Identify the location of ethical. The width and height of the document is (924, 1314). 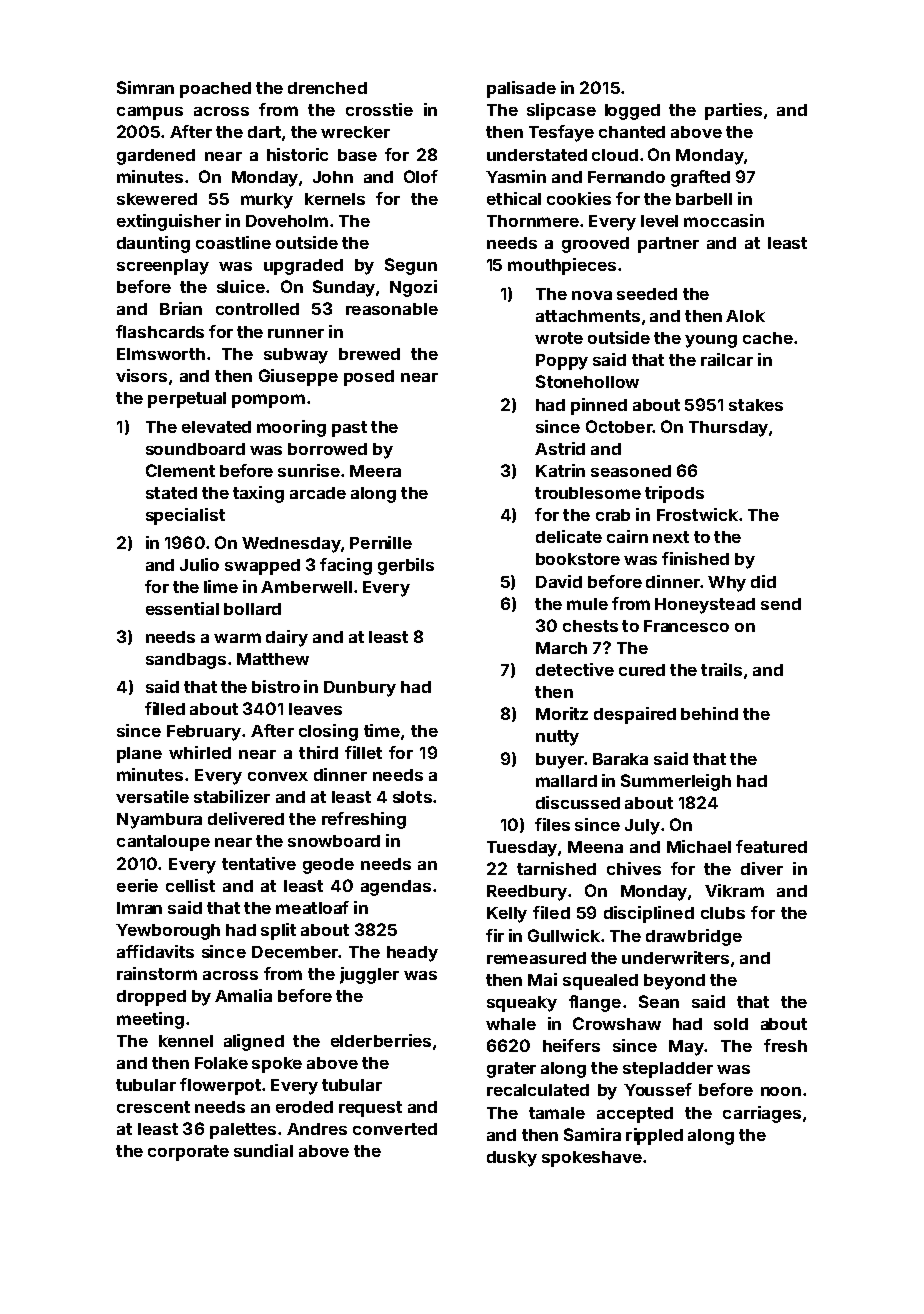
(514, 198).
